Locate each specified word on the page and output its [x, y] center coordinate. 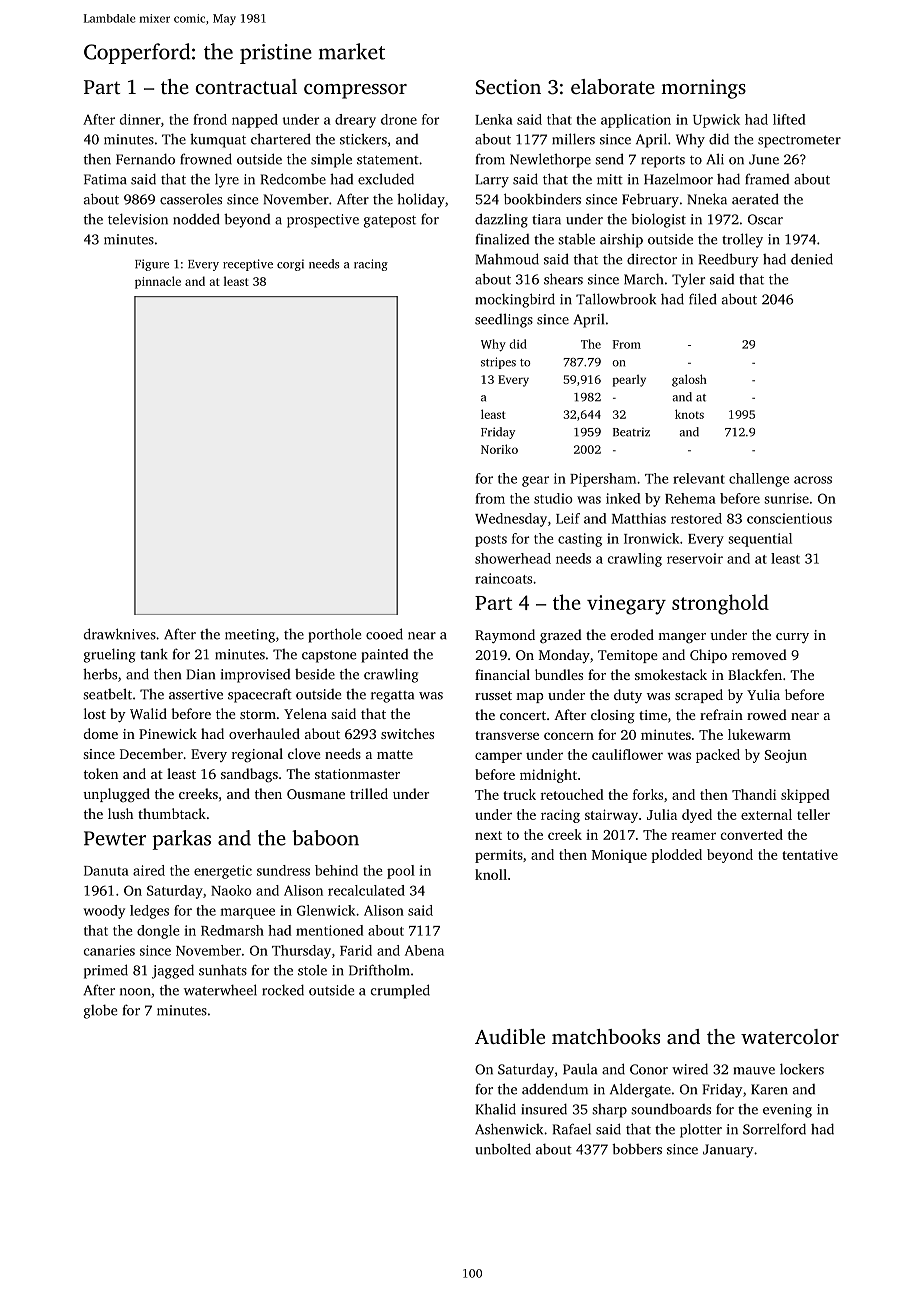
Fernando [145, 159]
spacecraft [260, 695]
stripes [498, 363]
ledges [149, 912]
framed [767, 179]
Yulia [763, 694]
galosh [689, 380]
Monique [619, 856]
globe [100, 1012]
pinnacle [158, 282]
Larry [492, 181]
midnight [548, 776]
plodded [676, 856]
